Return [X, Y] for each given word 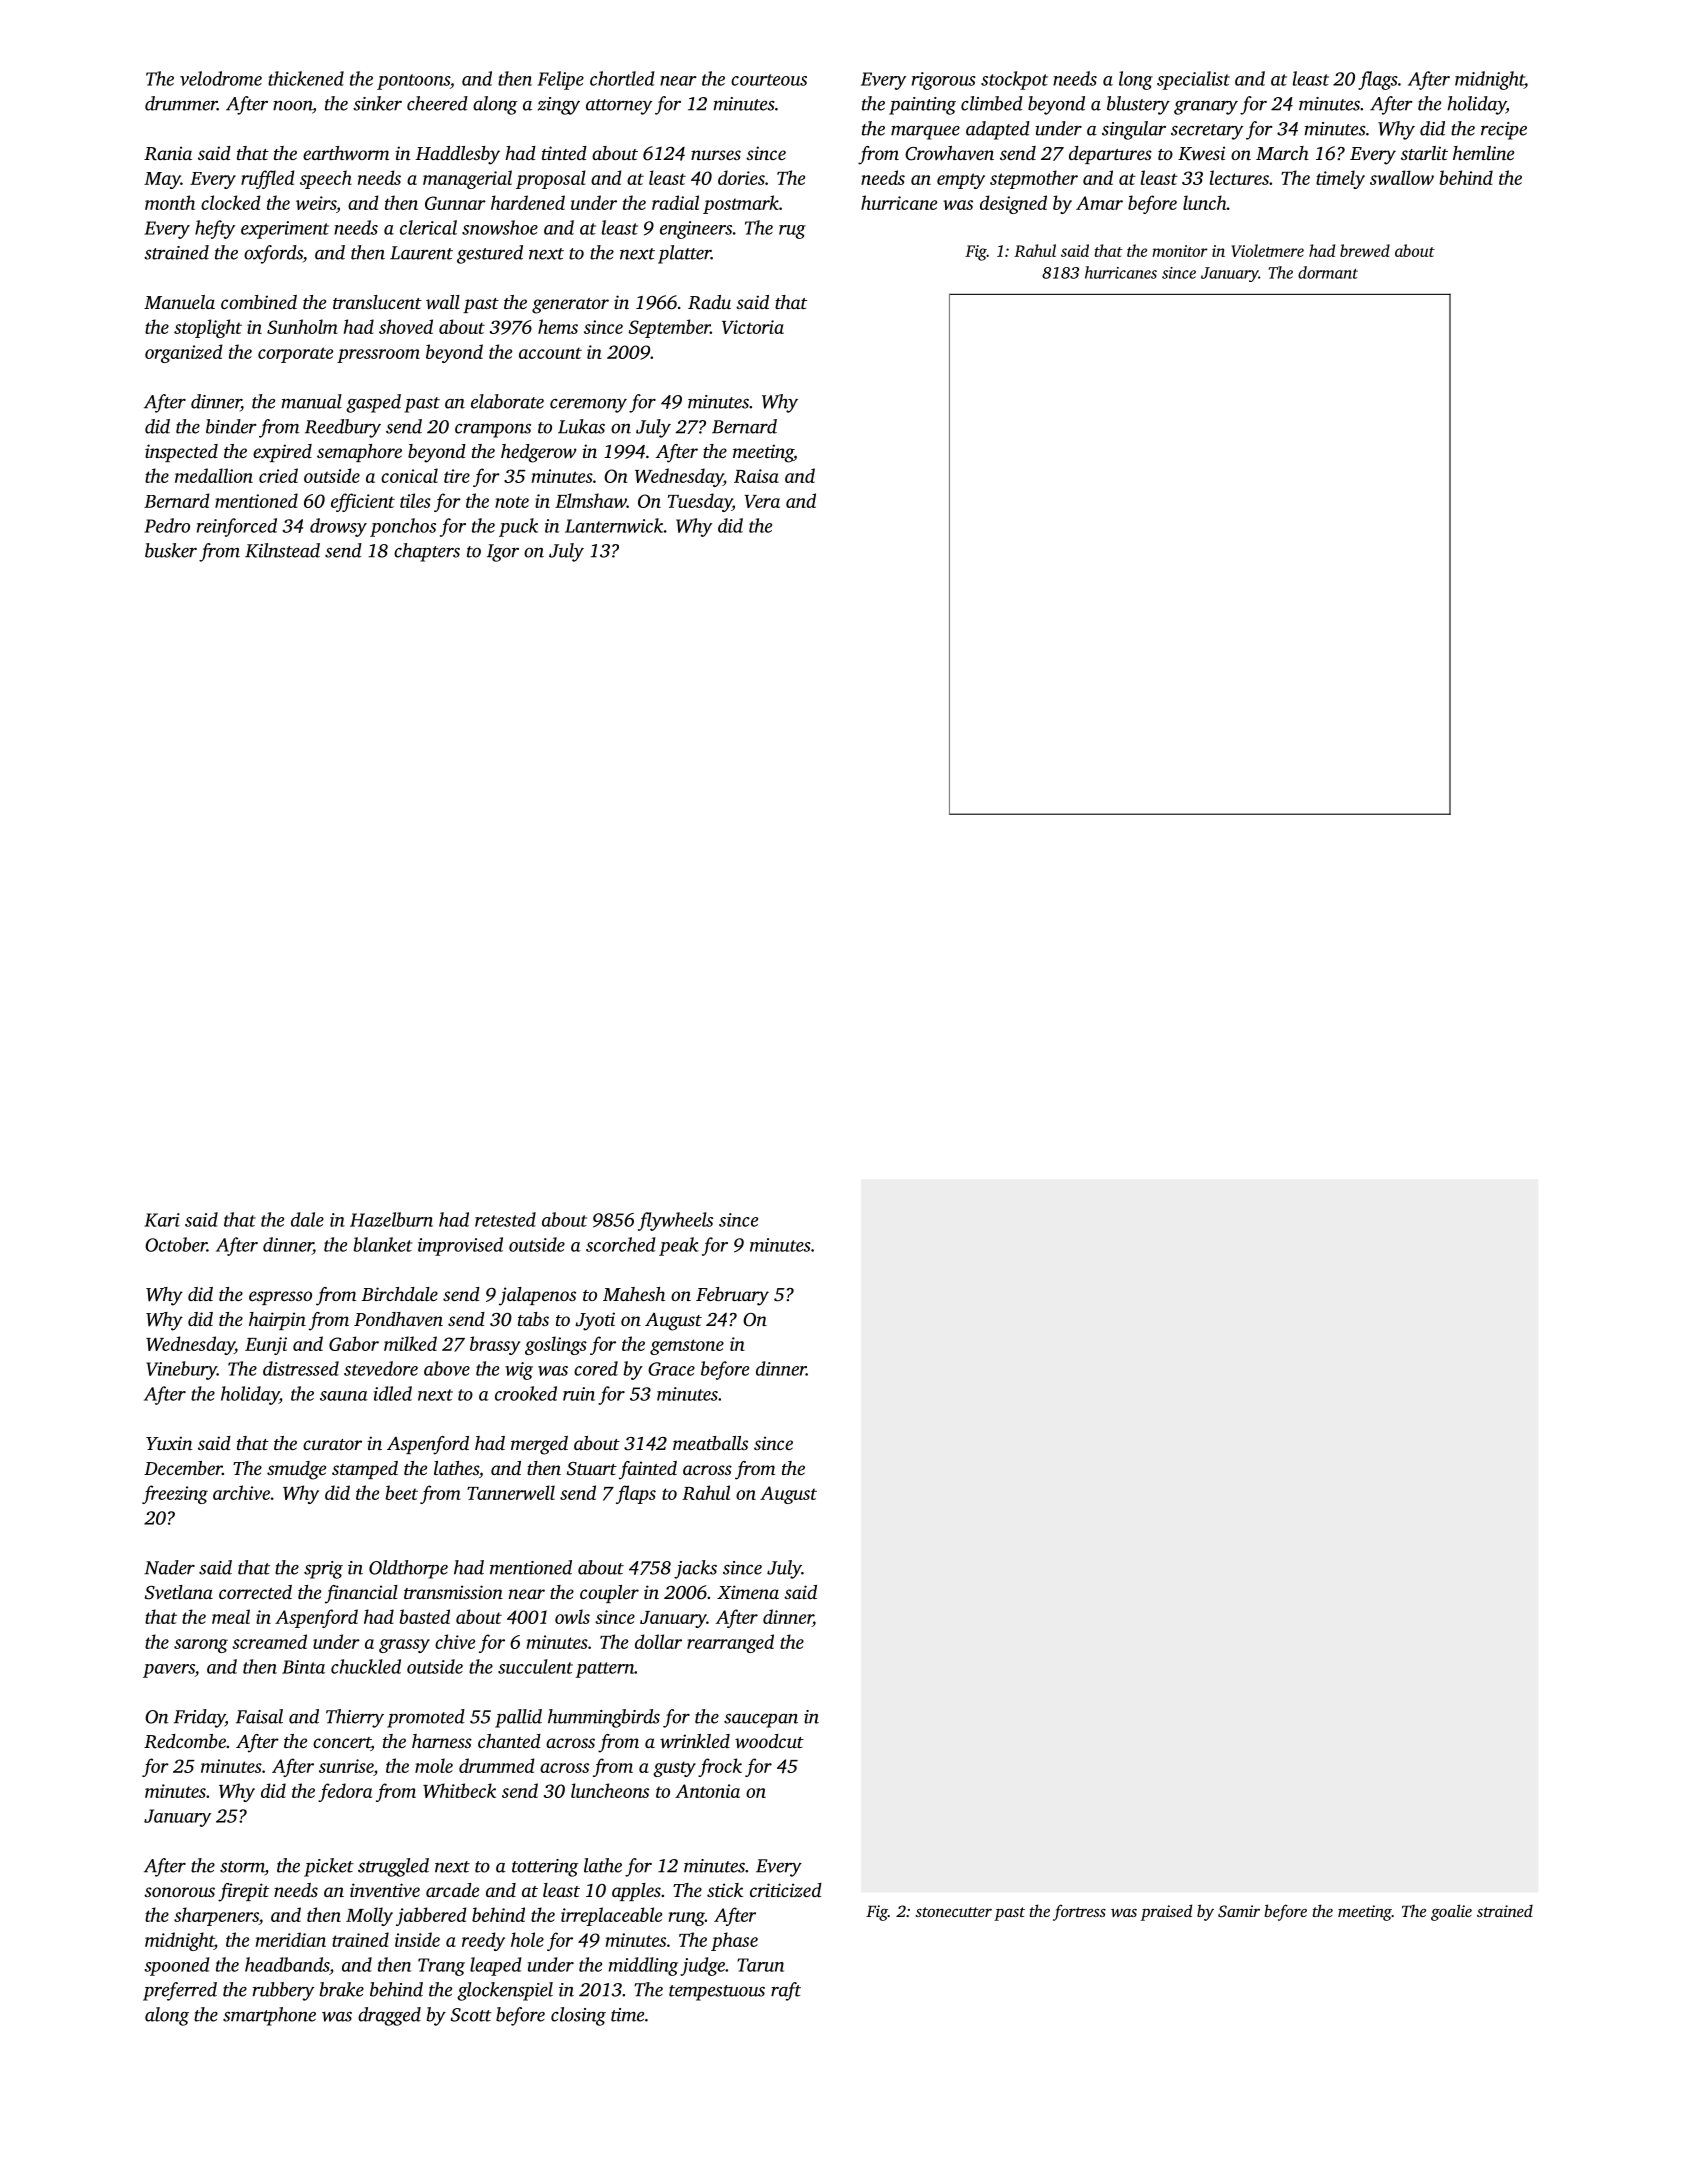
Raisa [756, 476]
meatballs [710, 1443]
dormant [1328, 272]
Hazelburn [391, 1219]
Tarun [760, 1965]
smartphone [269, 2016]
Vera [762, 501]
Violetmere [1267, 250]
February [732, 1296]
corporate [295, 355]
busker [171, 550]
